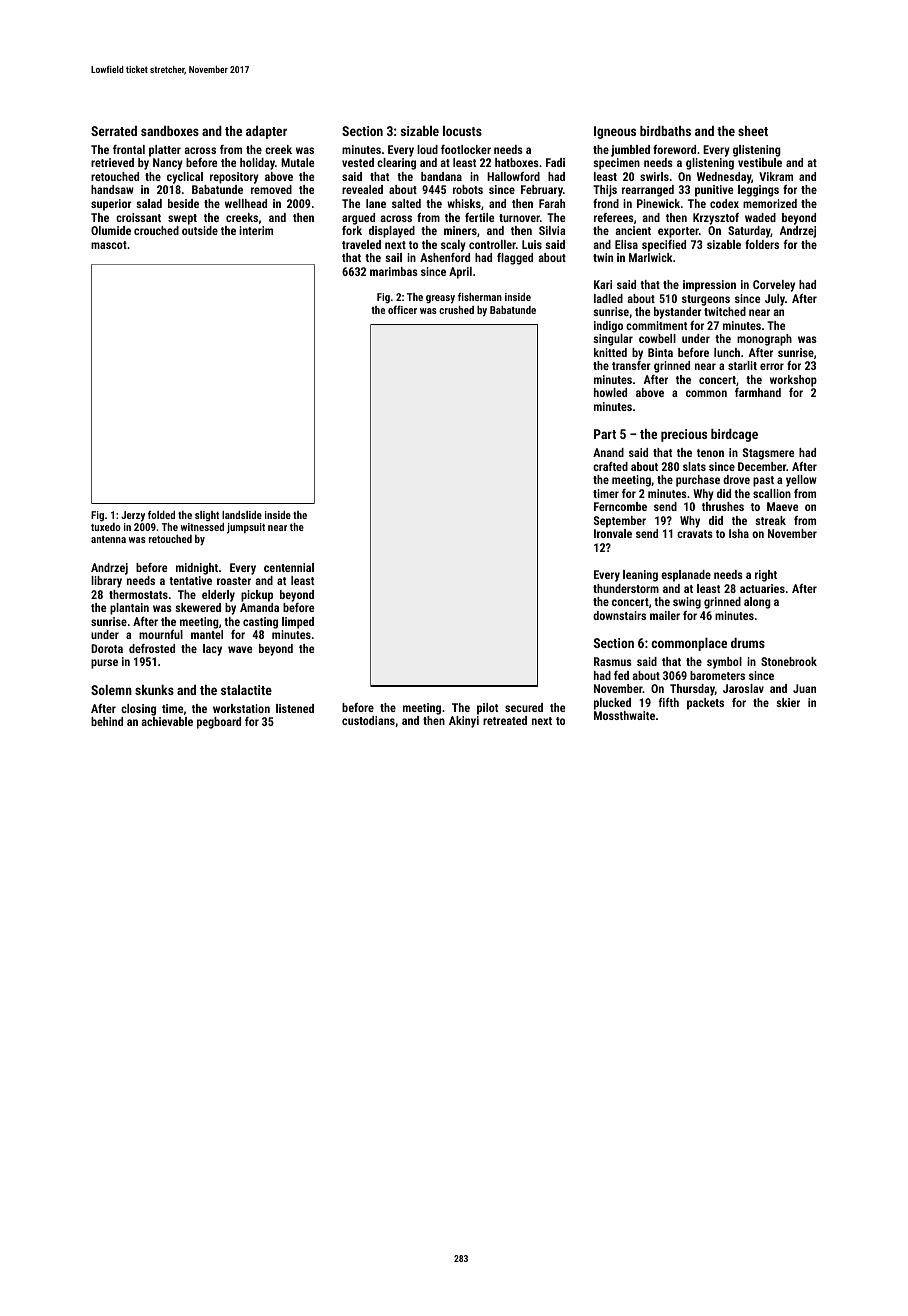 This page has width=908, height=1316. I want to click on drums, so click(748, 643).
